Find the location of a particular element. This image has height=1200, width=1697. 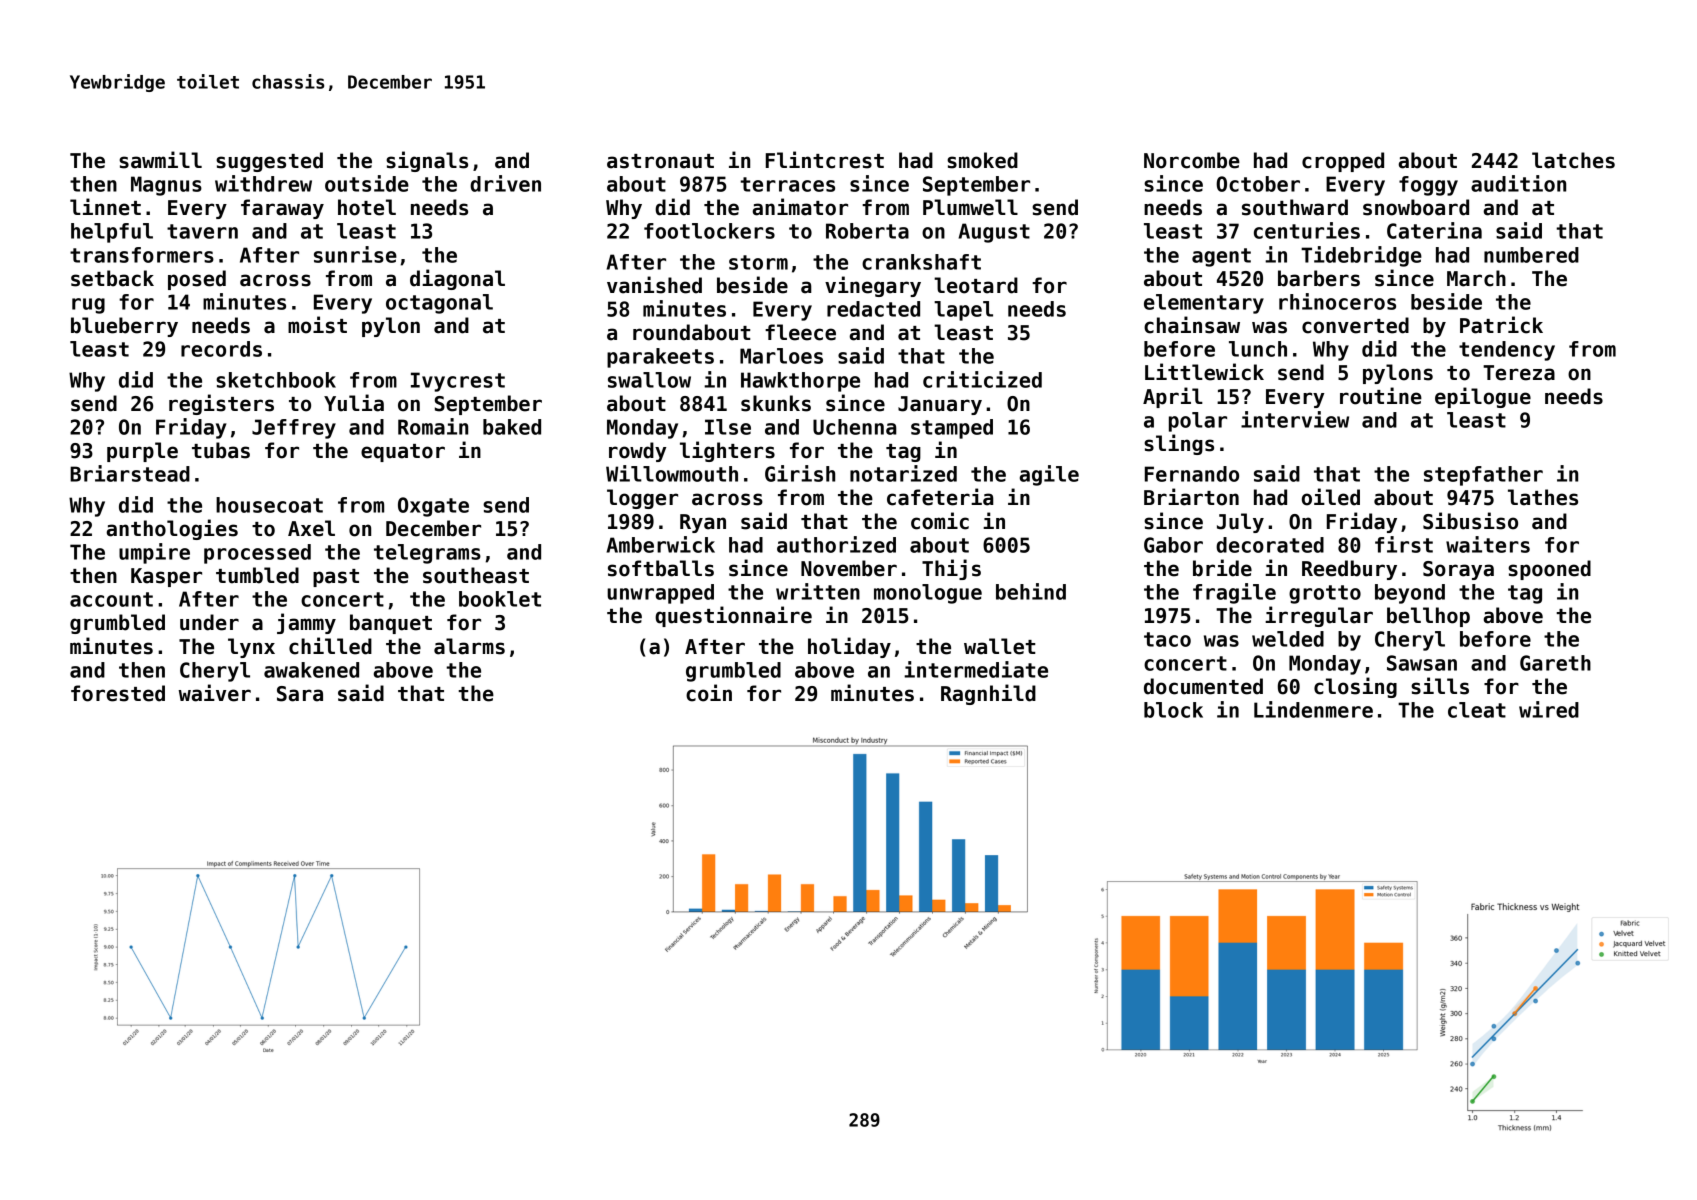

Caterina is located at coordinates (1434, 230).
